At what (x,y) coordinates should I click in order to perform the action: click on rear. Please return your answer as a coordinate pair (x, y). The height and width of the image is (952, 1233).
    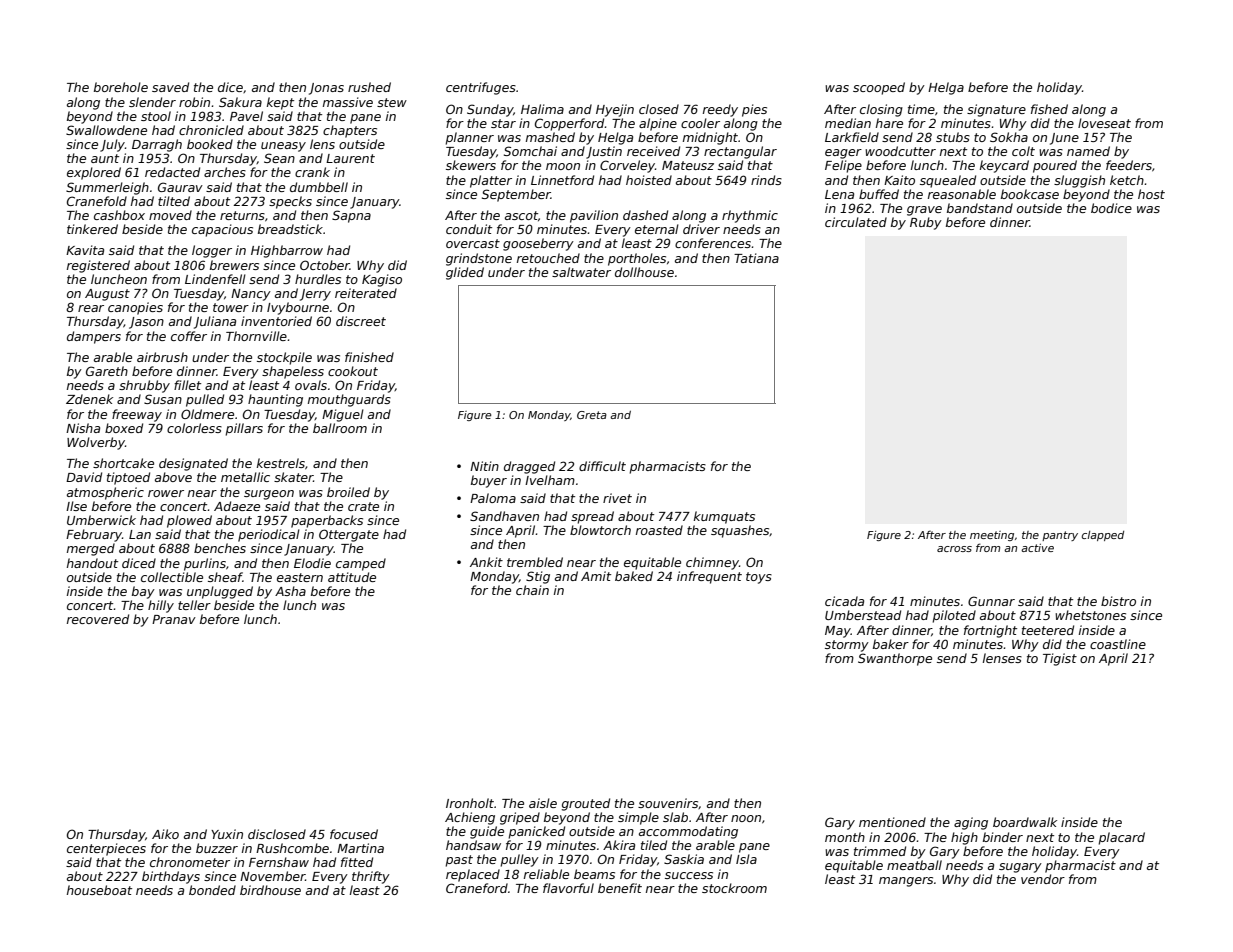
    Looking at the image, I should click on (91, 308).
